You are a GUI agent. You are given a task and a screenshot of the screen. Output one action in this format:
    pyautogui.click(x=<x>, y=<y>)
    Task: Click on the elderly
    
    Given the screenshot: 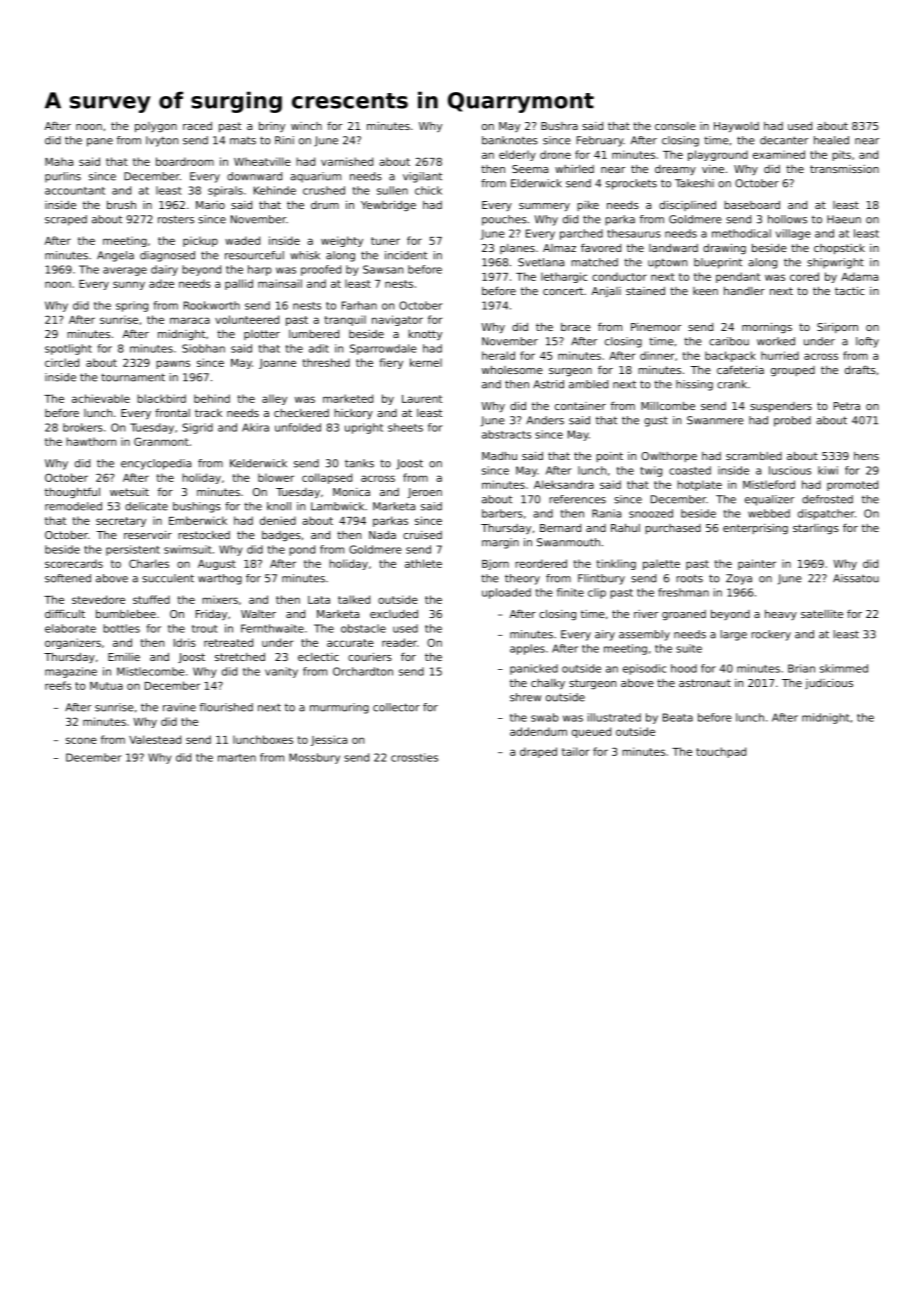 What is the action you would take?
    pyautogui.click(x=517, y=155)
